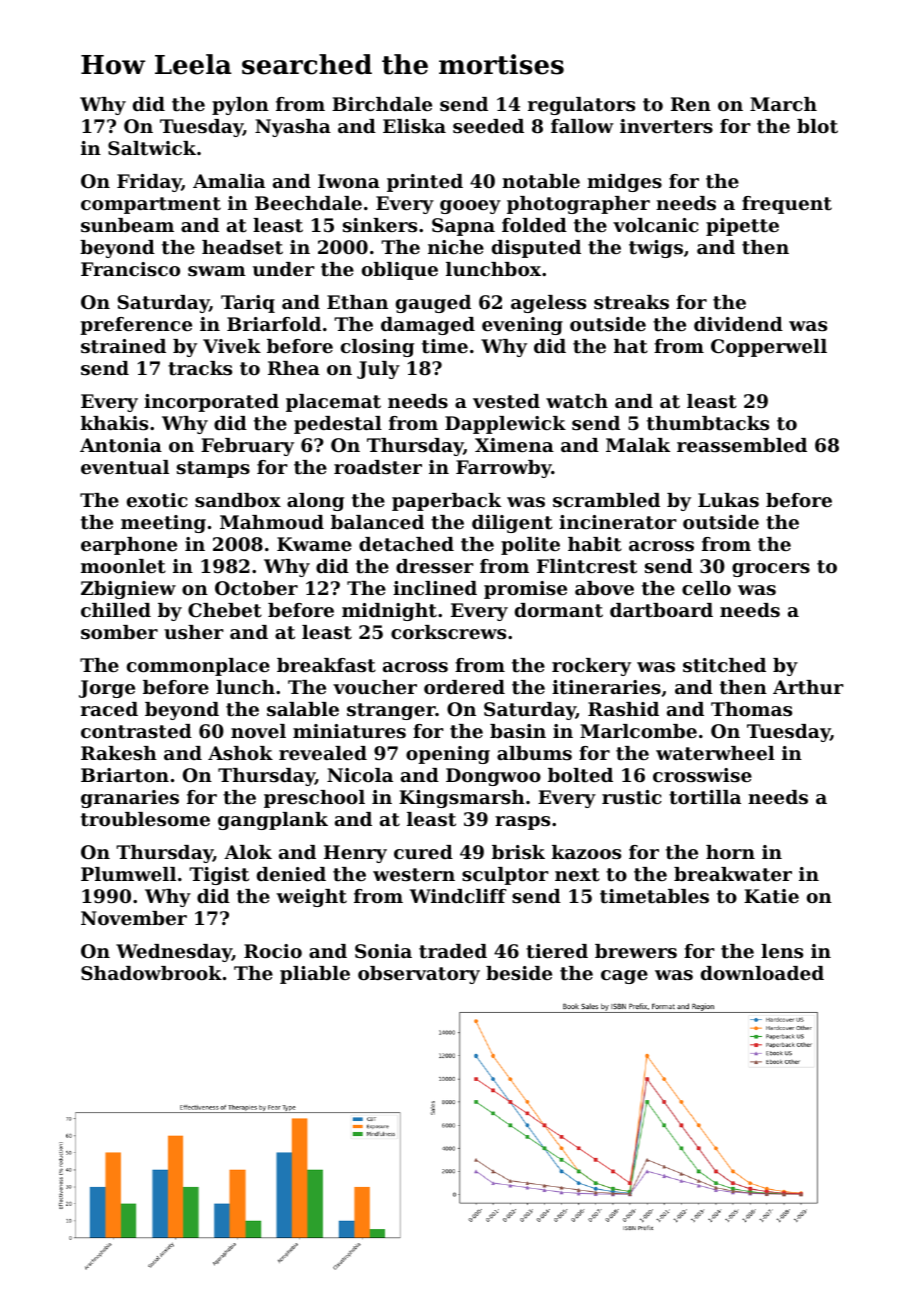 This image has width=924, height=1308. Describe the element at coordinates (129, 546) in the image. I see `earphone` at that location.
